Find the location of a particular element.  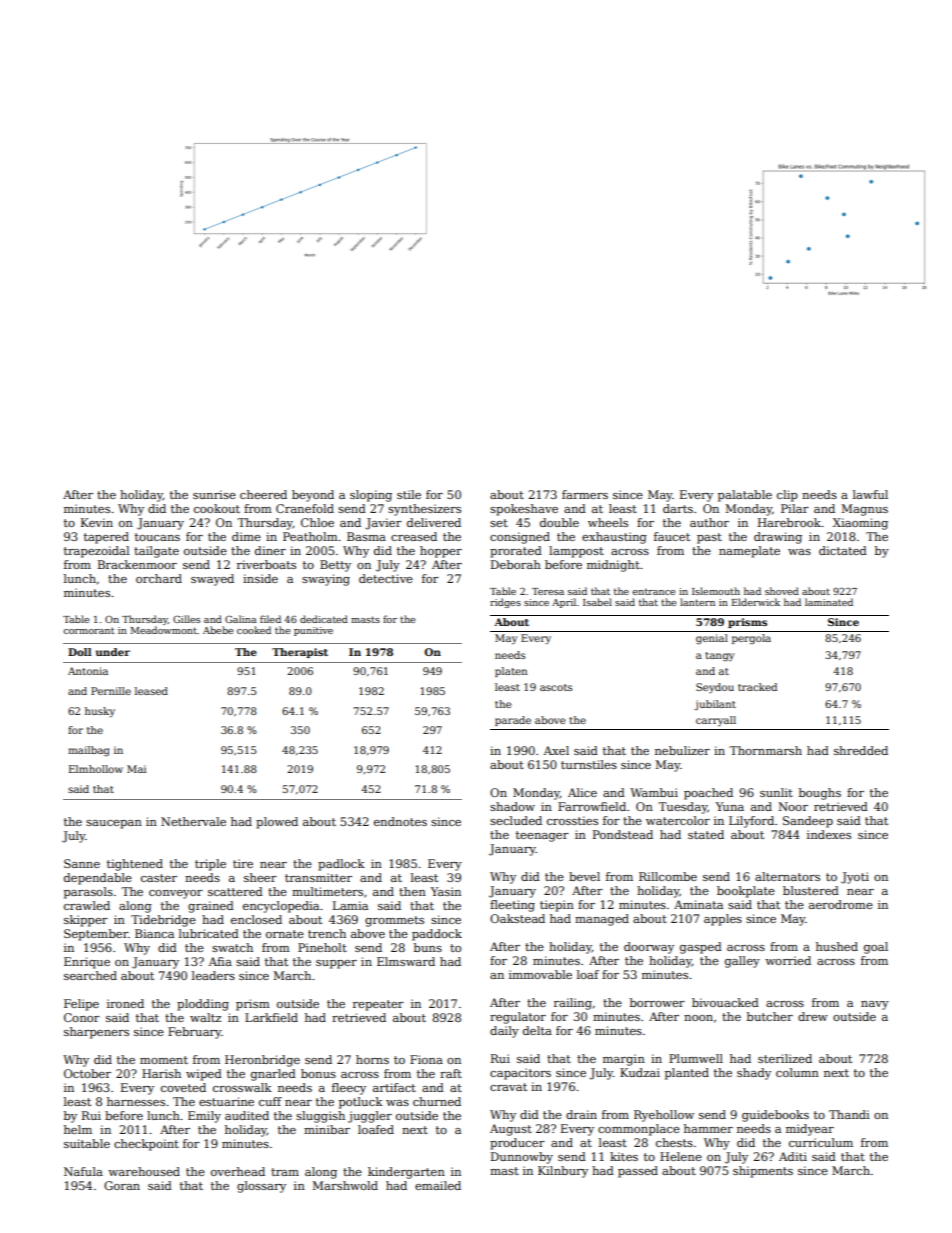

glossary is located at coordinates (261, 1187).
